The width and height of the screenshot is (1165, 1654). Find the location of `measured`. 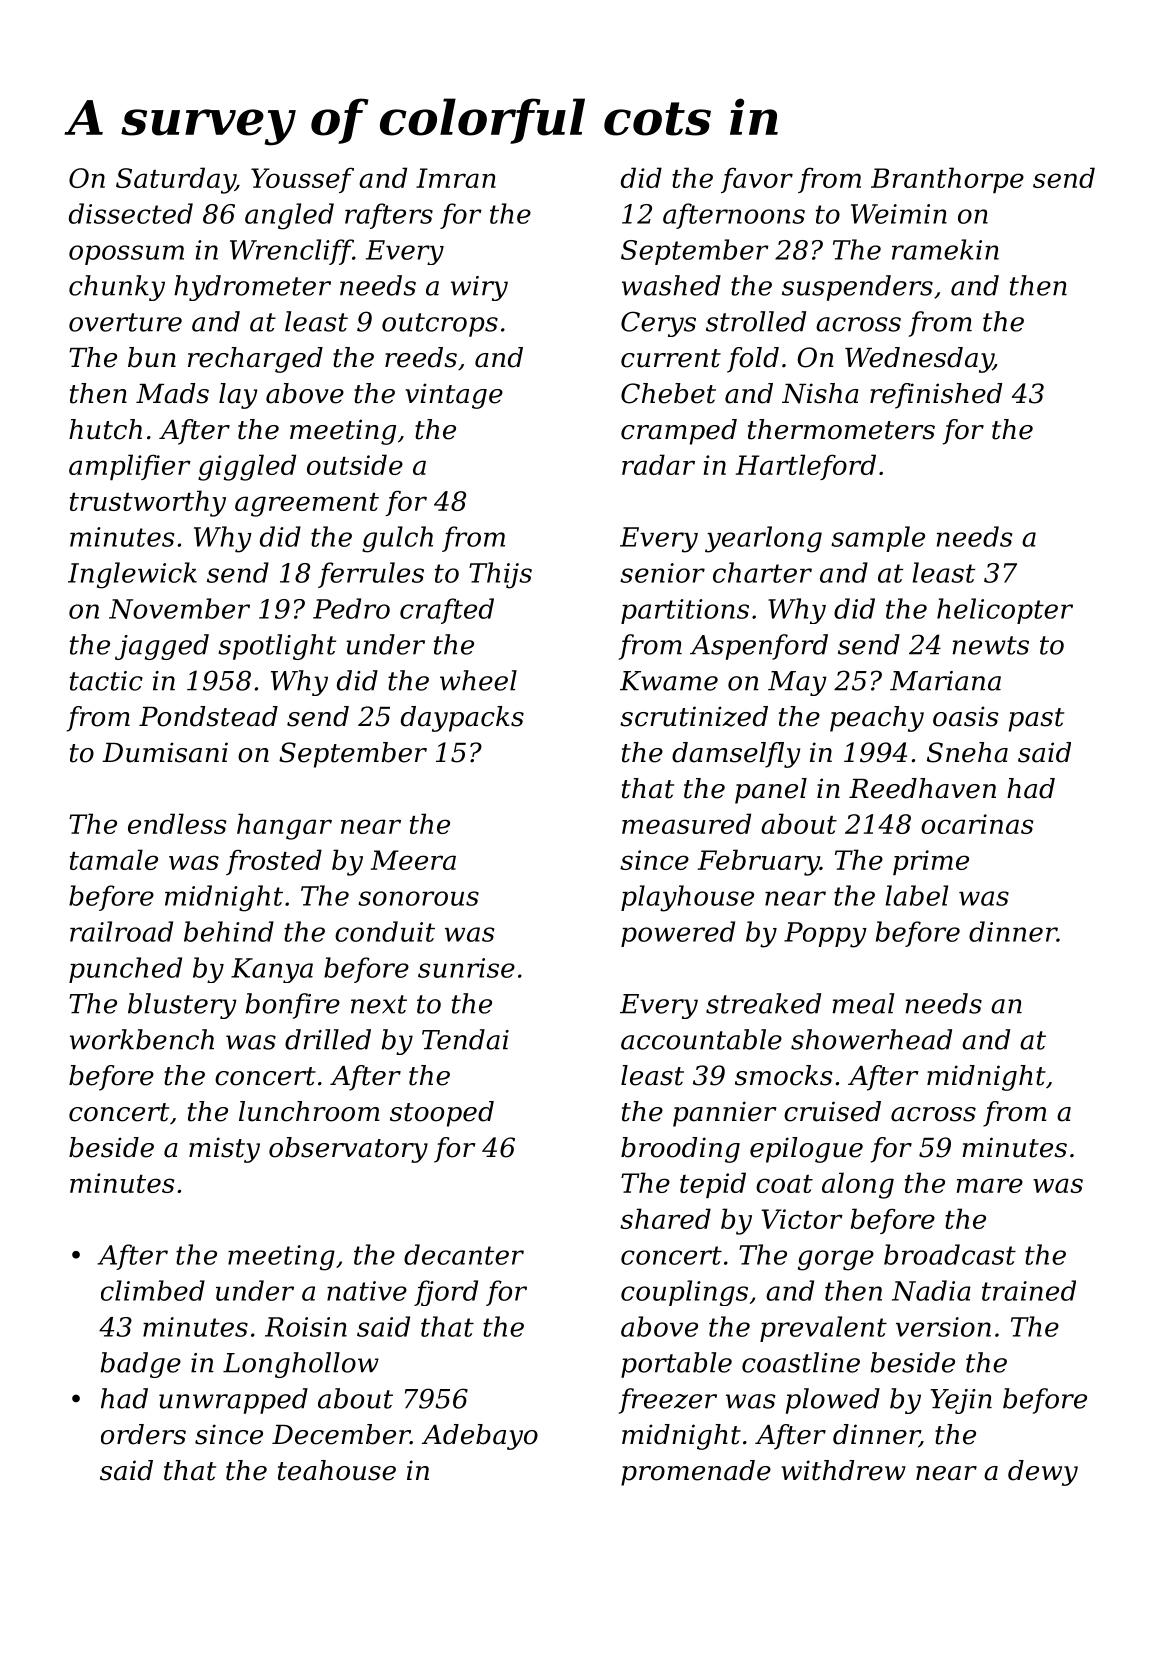

measured is located at coordinates (686, 823).
